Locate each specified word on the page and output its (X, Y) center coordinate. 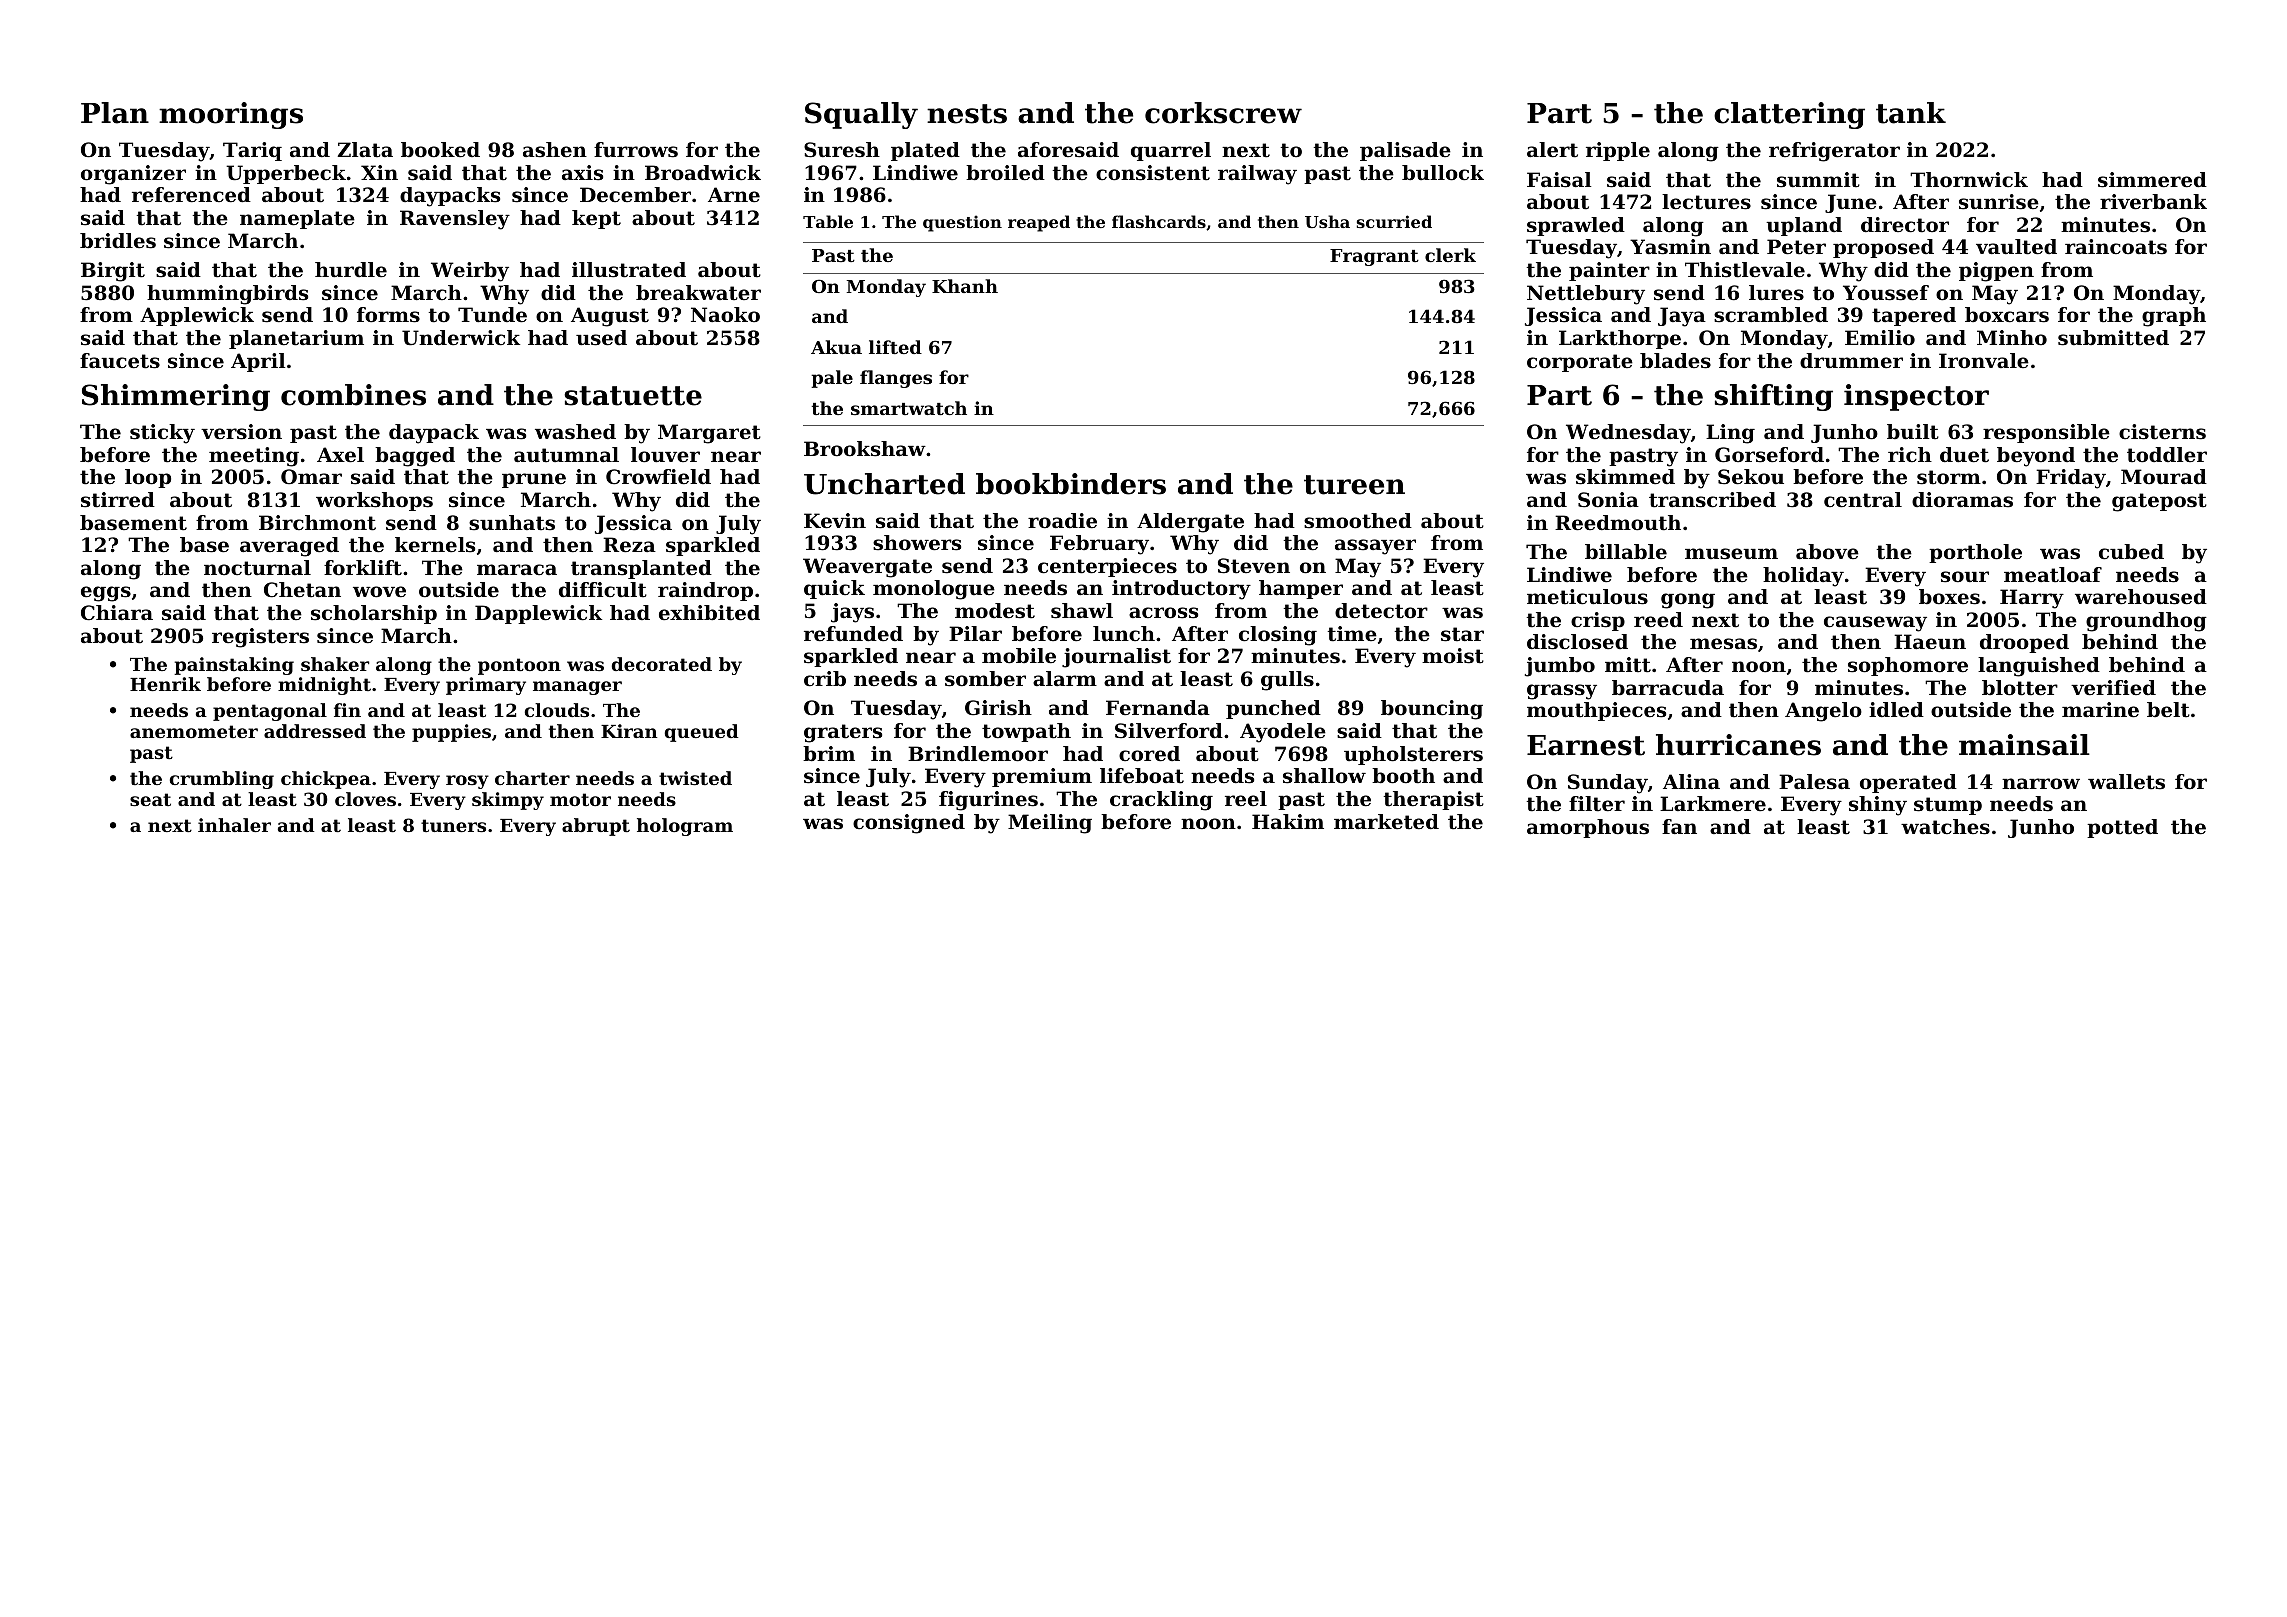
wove (379, 592)
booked (440, 150)
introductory (1181, 590)
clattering (1789, 115)
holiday (1803, 577)
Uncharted (884, 484)
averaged (289, 547)
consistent (1153, 173)
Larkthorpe (1620, 339)
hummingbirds (227, 295)
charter (532, 778)
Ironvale (1984, 361)
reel (1246, 799)
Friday (2071, 479)
